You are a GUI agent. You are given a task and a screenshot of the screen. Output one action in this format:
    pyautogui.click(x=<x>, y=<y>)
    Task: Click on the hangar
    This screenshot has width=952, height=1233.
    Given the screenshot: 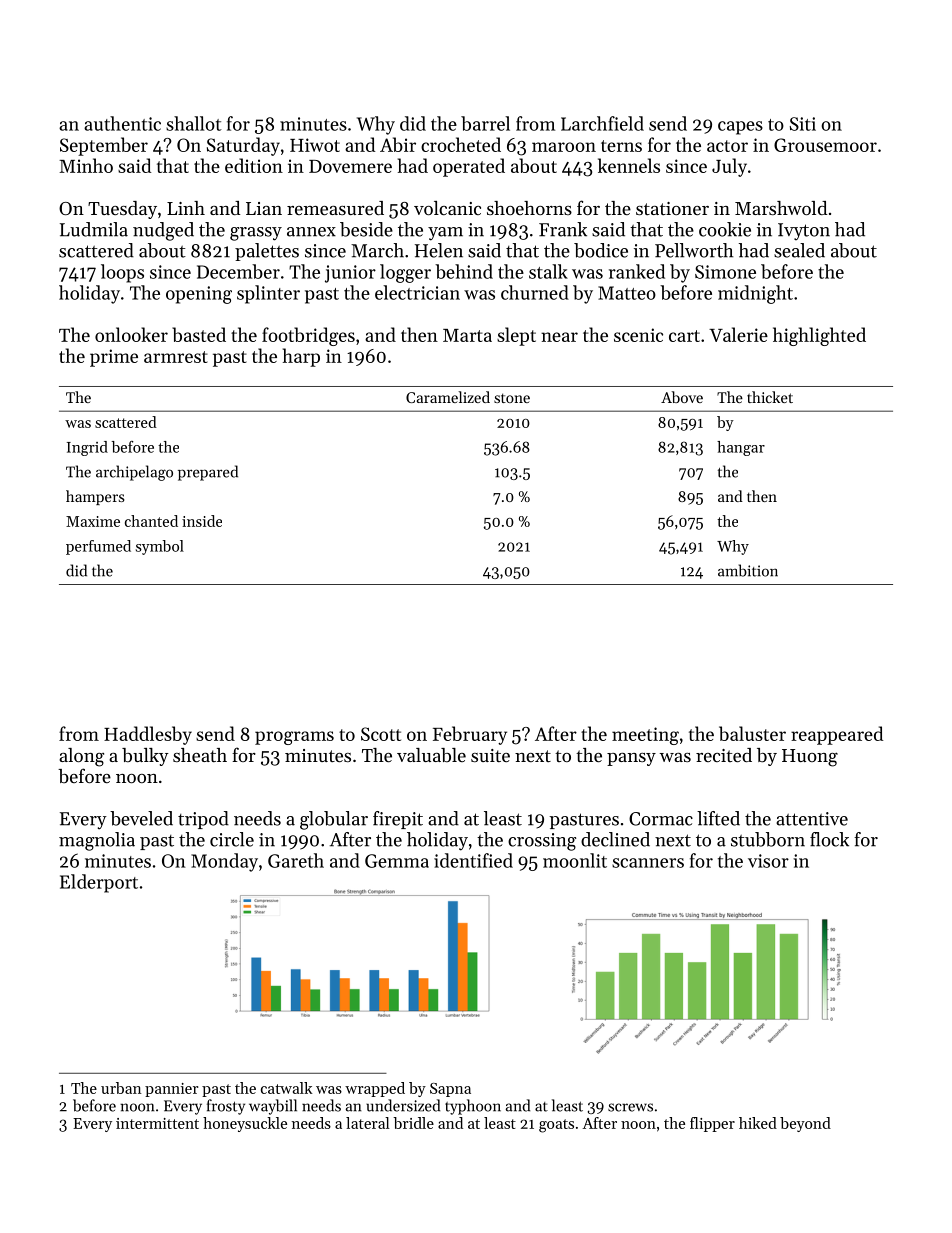 What is the action you would take?
    pyautogui.click(x=741, y=448)
